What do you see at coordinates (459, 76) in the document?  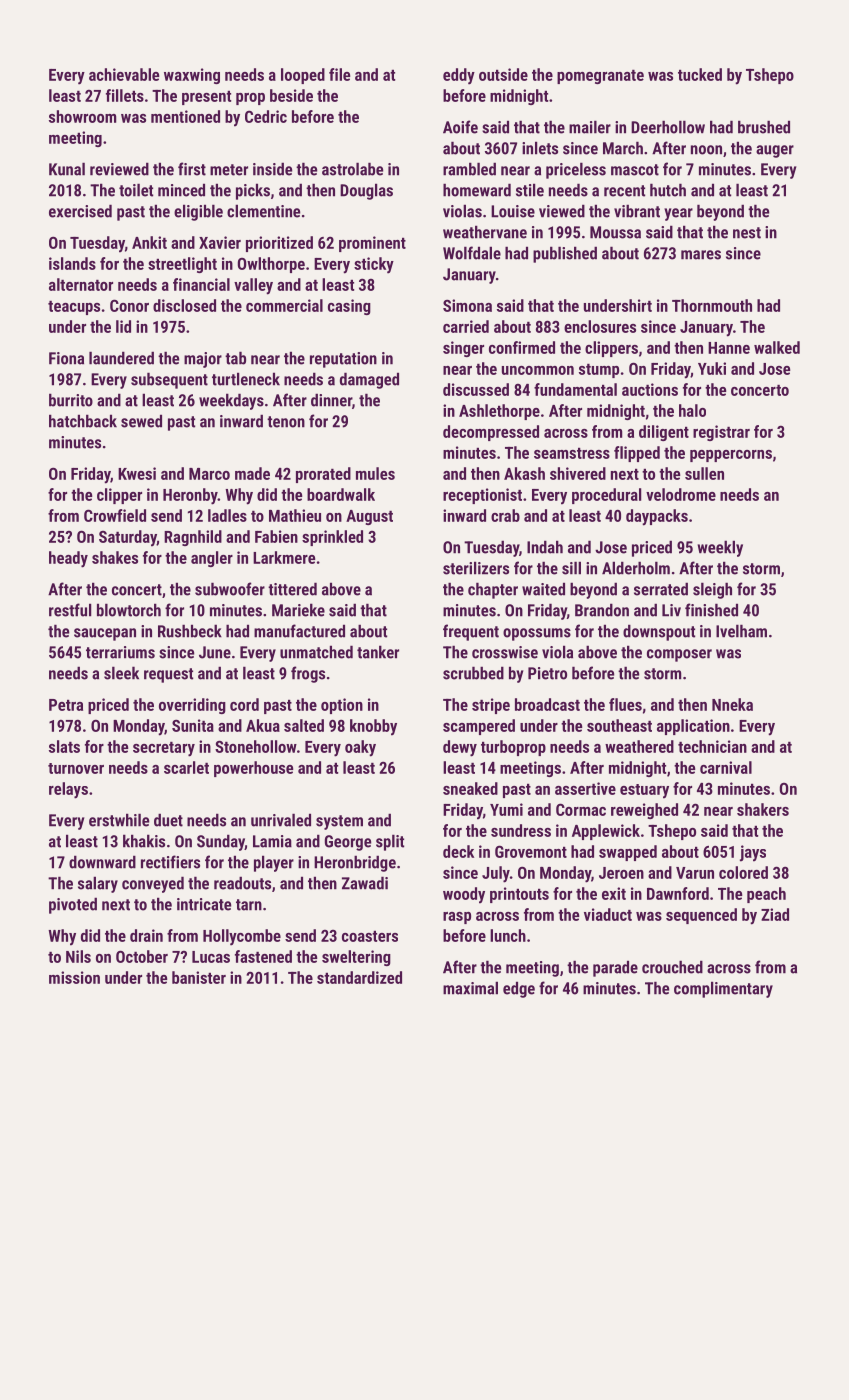 I see `eddy` at bounding box center [459, 76].
